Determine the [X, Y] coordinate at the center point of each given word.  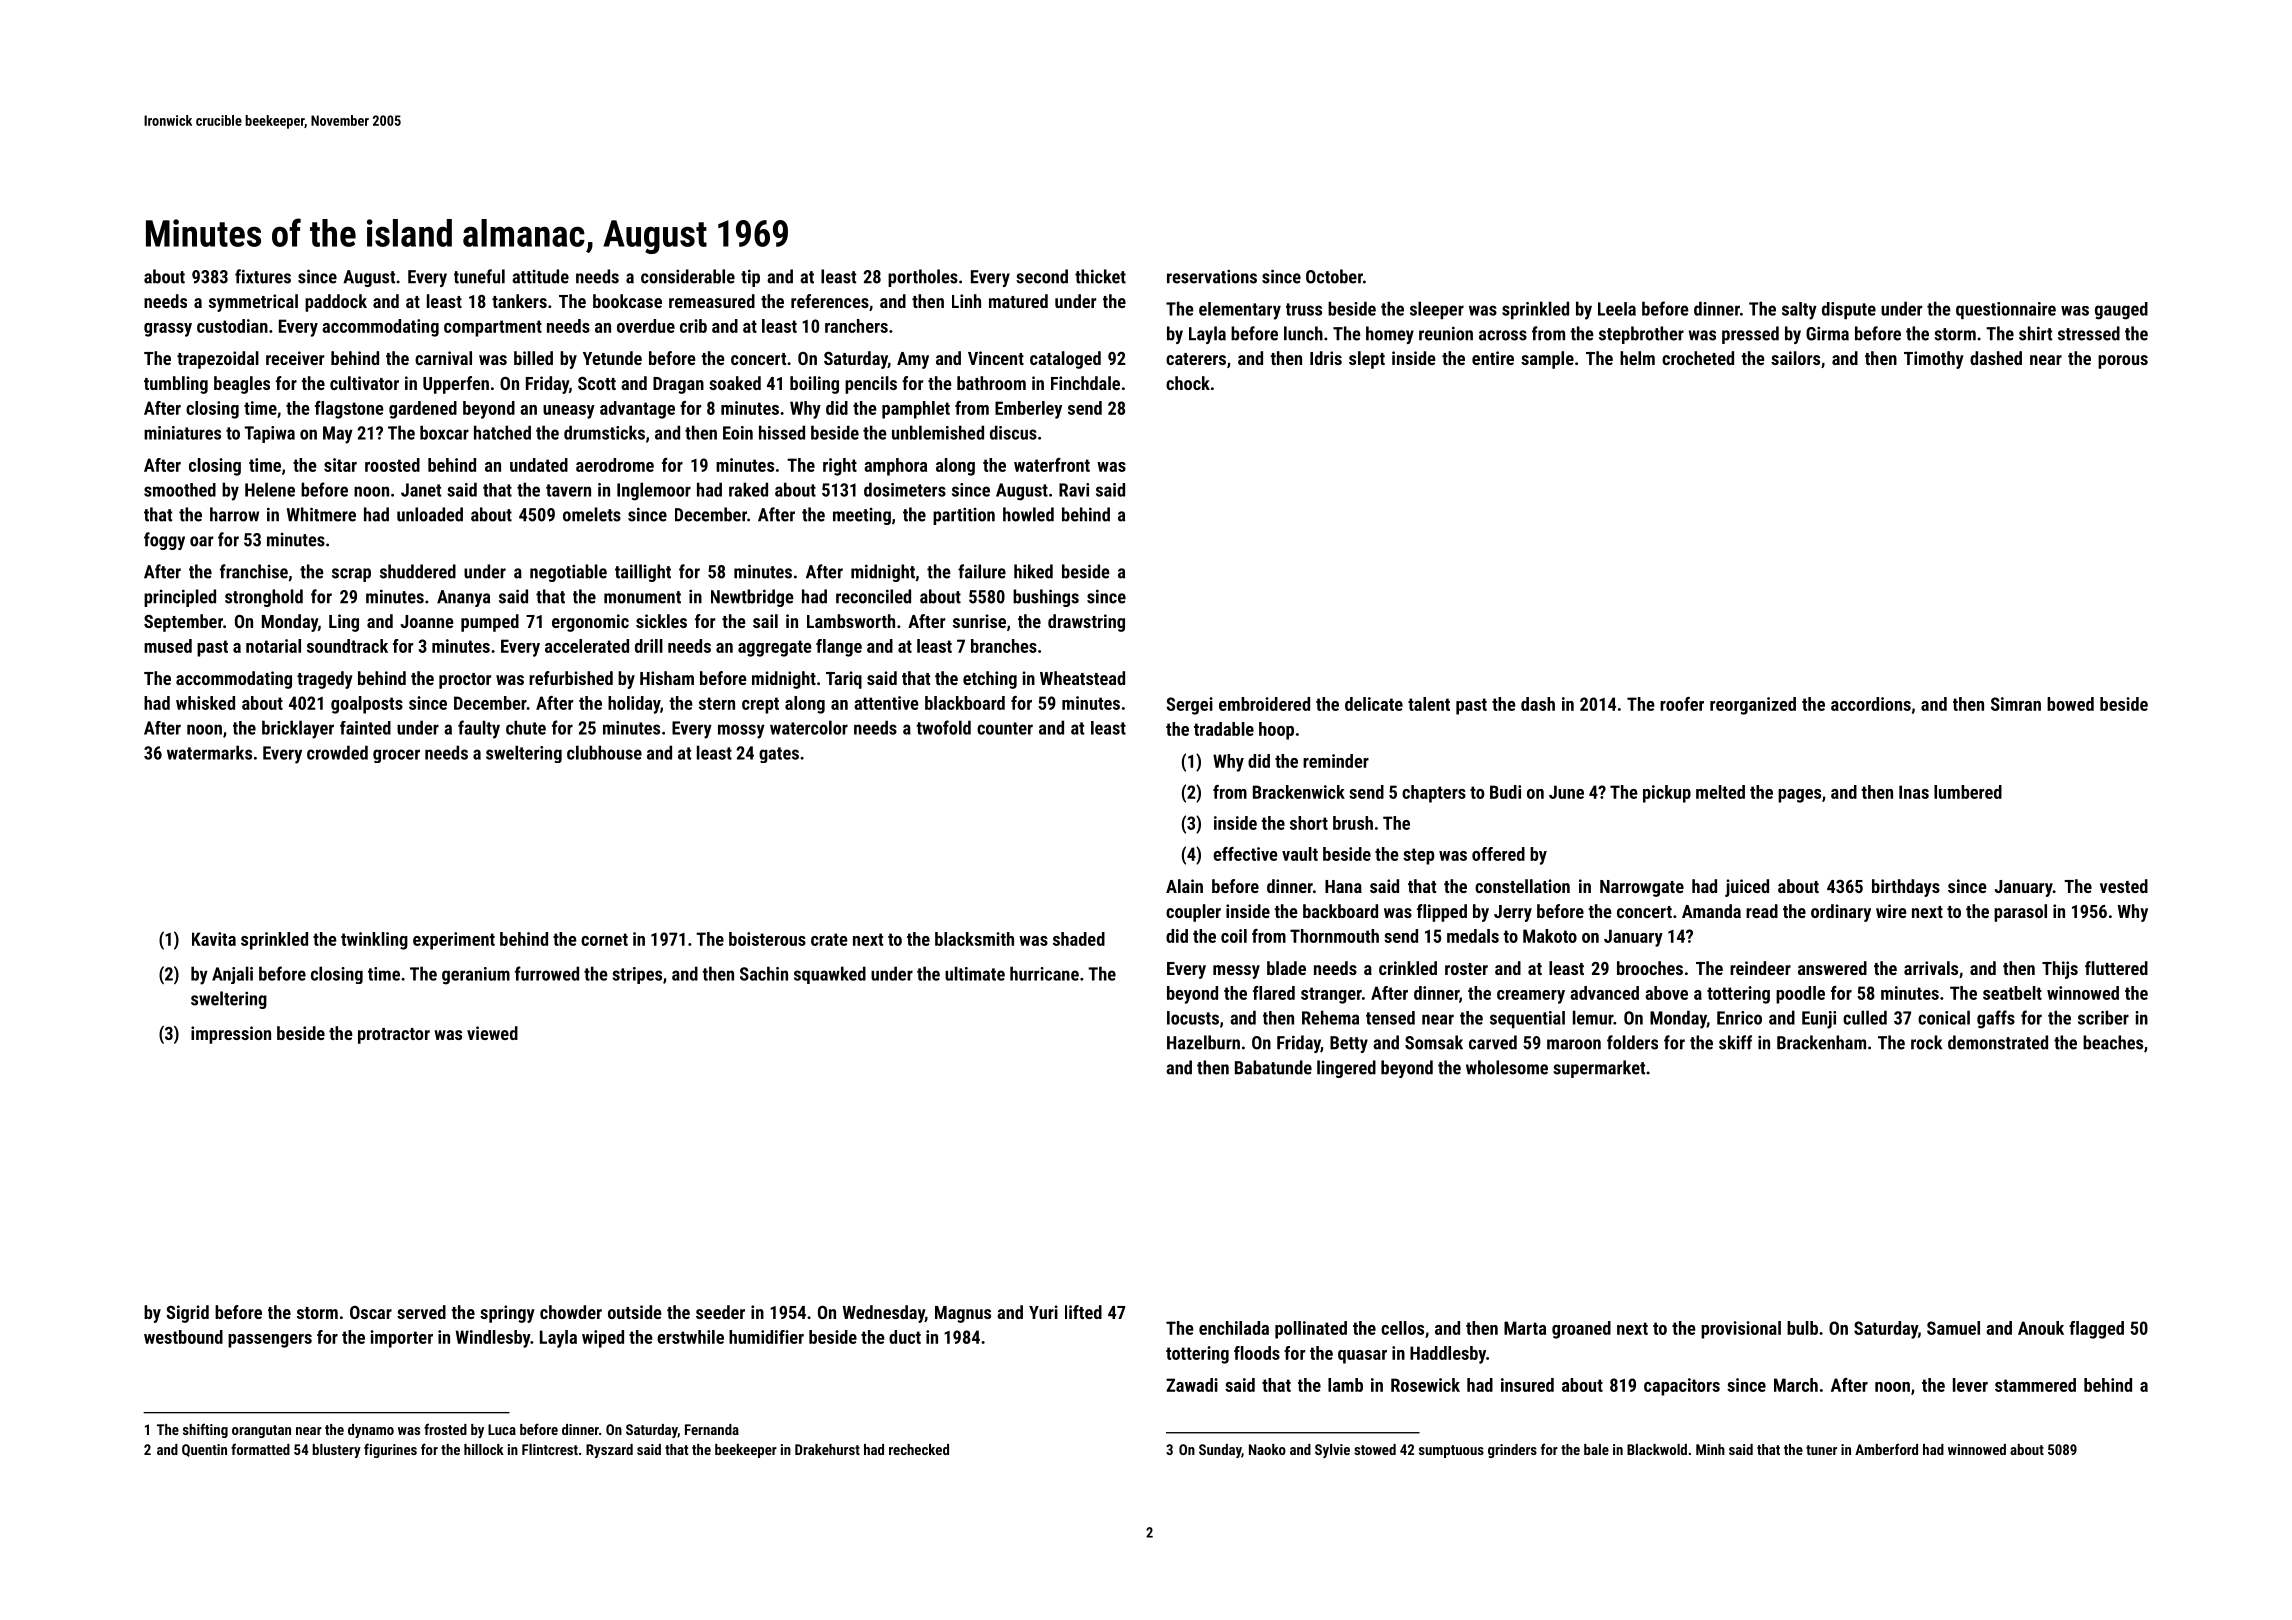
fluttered [2116, 968]
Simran [2016, 704]
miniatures [182, 433]
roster [1466, 969]
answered [1832, 968]
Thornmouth [1334, 936]
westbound [183, 1337]
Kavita [214, 939]
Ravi [1074, 490]
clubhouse [604, 752]
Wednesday [884, 1314]
